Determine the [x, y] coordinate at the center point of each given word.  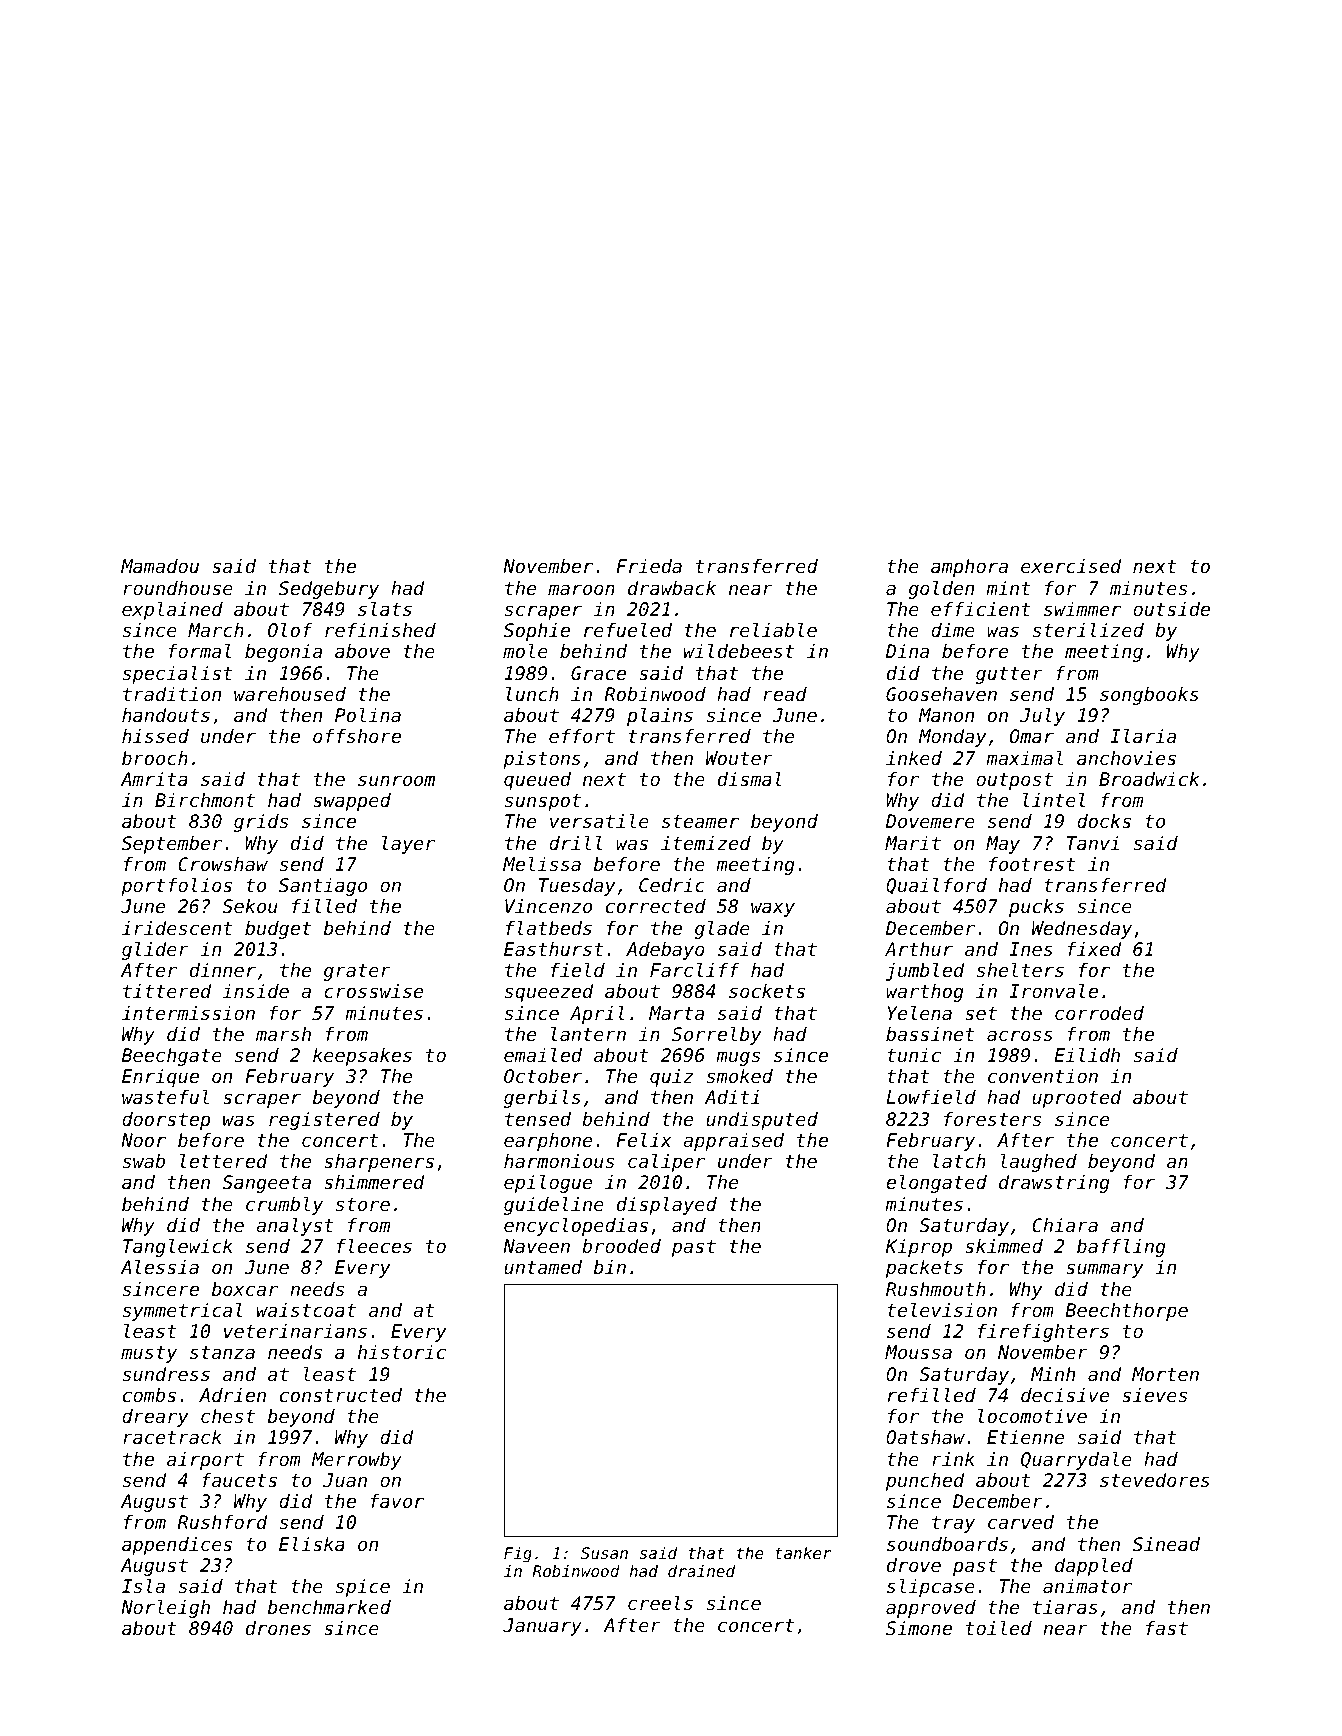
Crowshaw [223, 864]
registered [324, 1121]
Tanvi [1093, 843]
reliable [773, 629]
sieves [1154, 1395]
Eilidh [1087, 1054]
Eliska [312, 1543]
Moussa [918, 1352]
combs [149, 1395]
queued [537, 781]
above [362, 651]
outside [1171, 609]
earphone [548, 1142]
